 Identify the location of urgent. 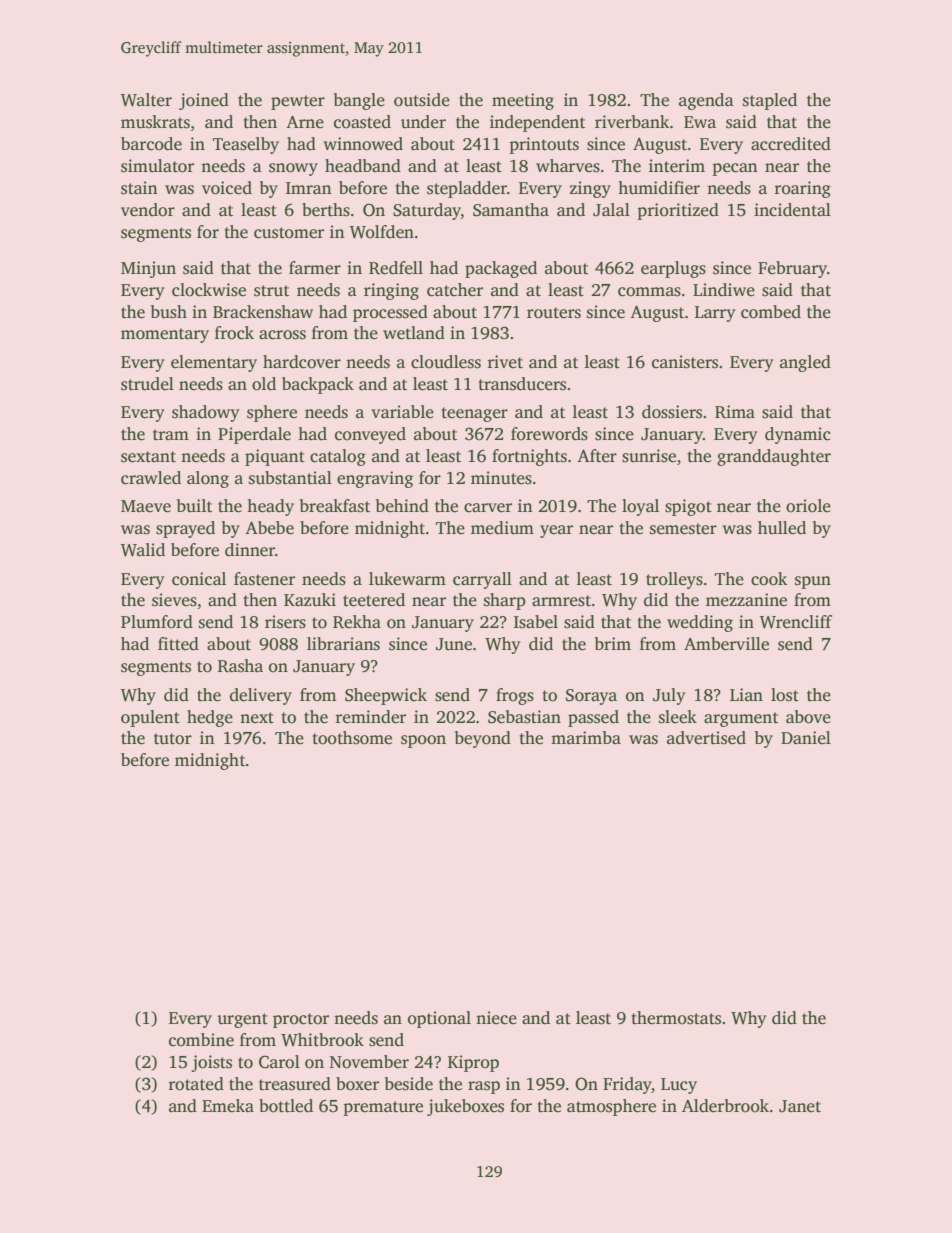
(243, 1020).
